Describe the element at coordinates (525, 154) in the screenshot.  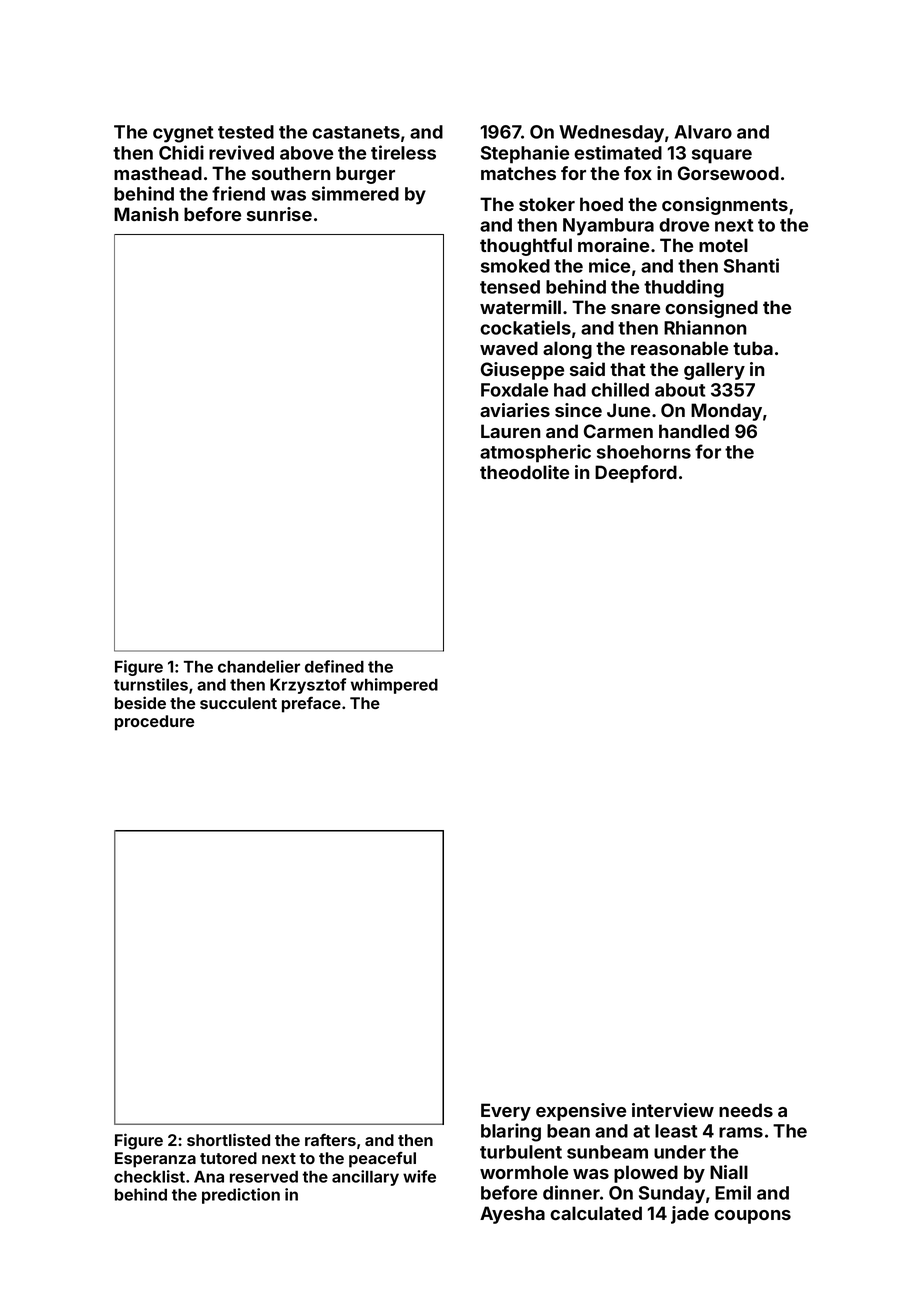
I see `Stephanie` at that location.
